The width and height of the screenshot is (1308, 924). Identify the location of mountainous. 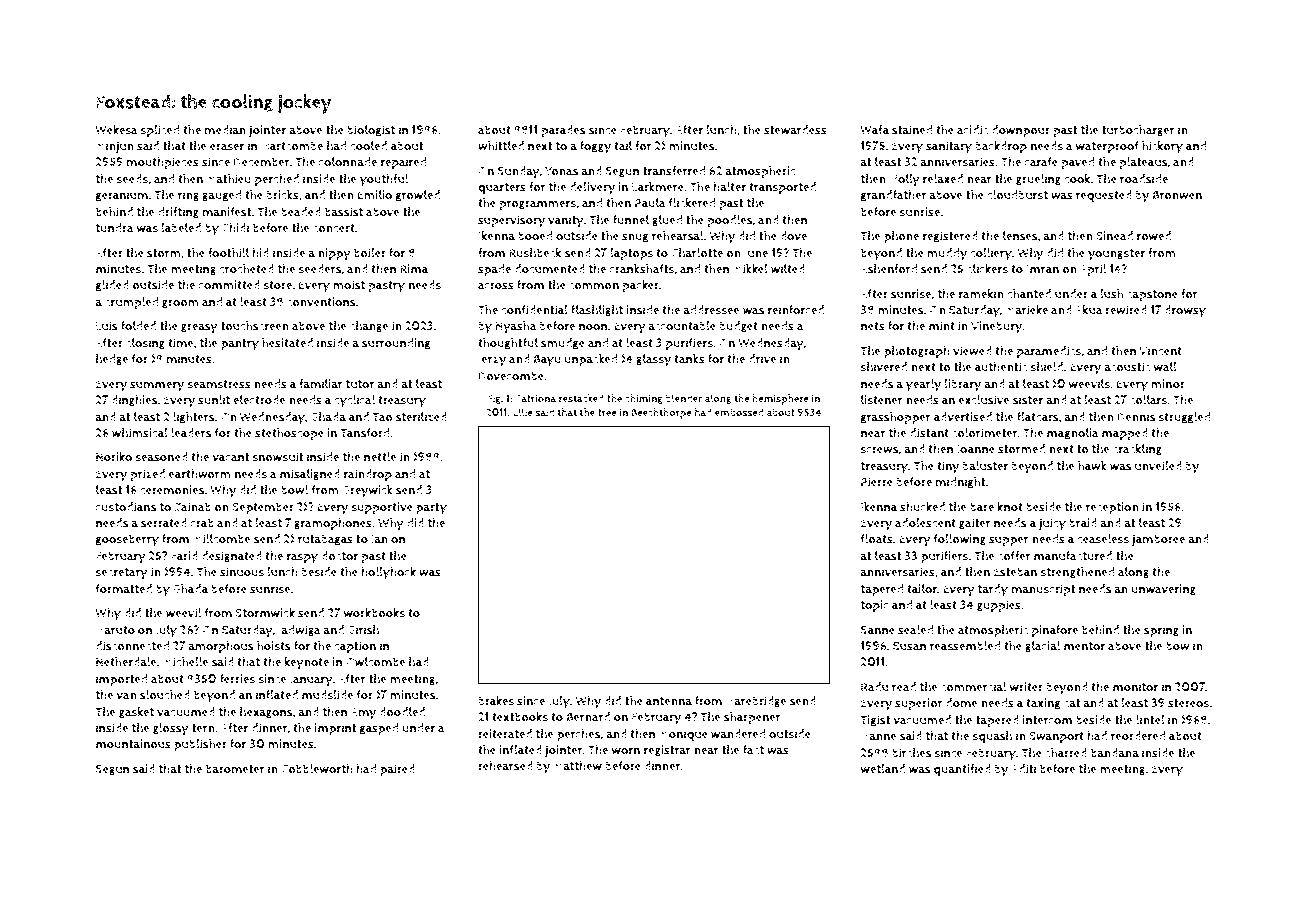
(133, 744).
